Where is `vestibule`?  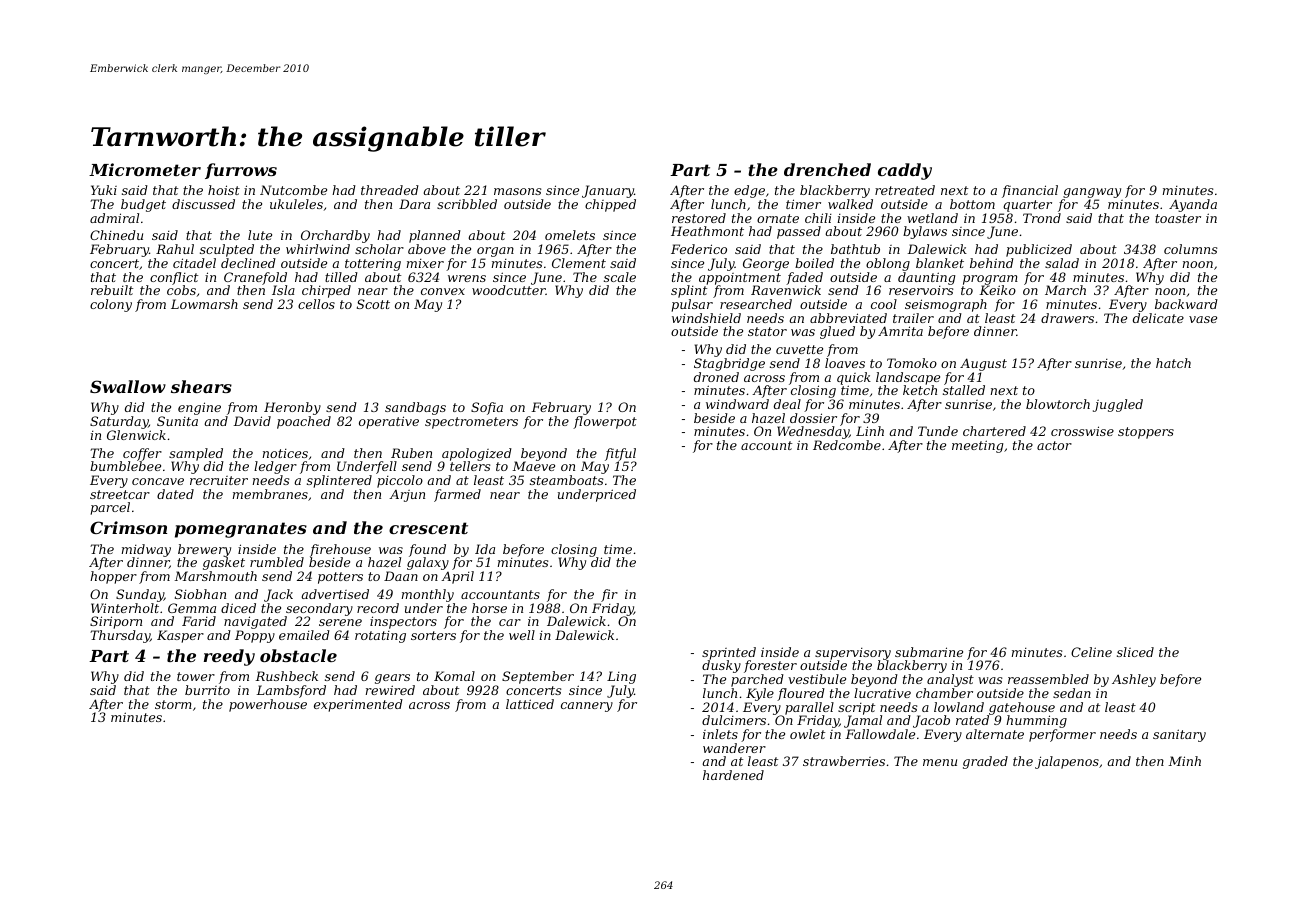 vestibule is located at coordinates (817, 679).
